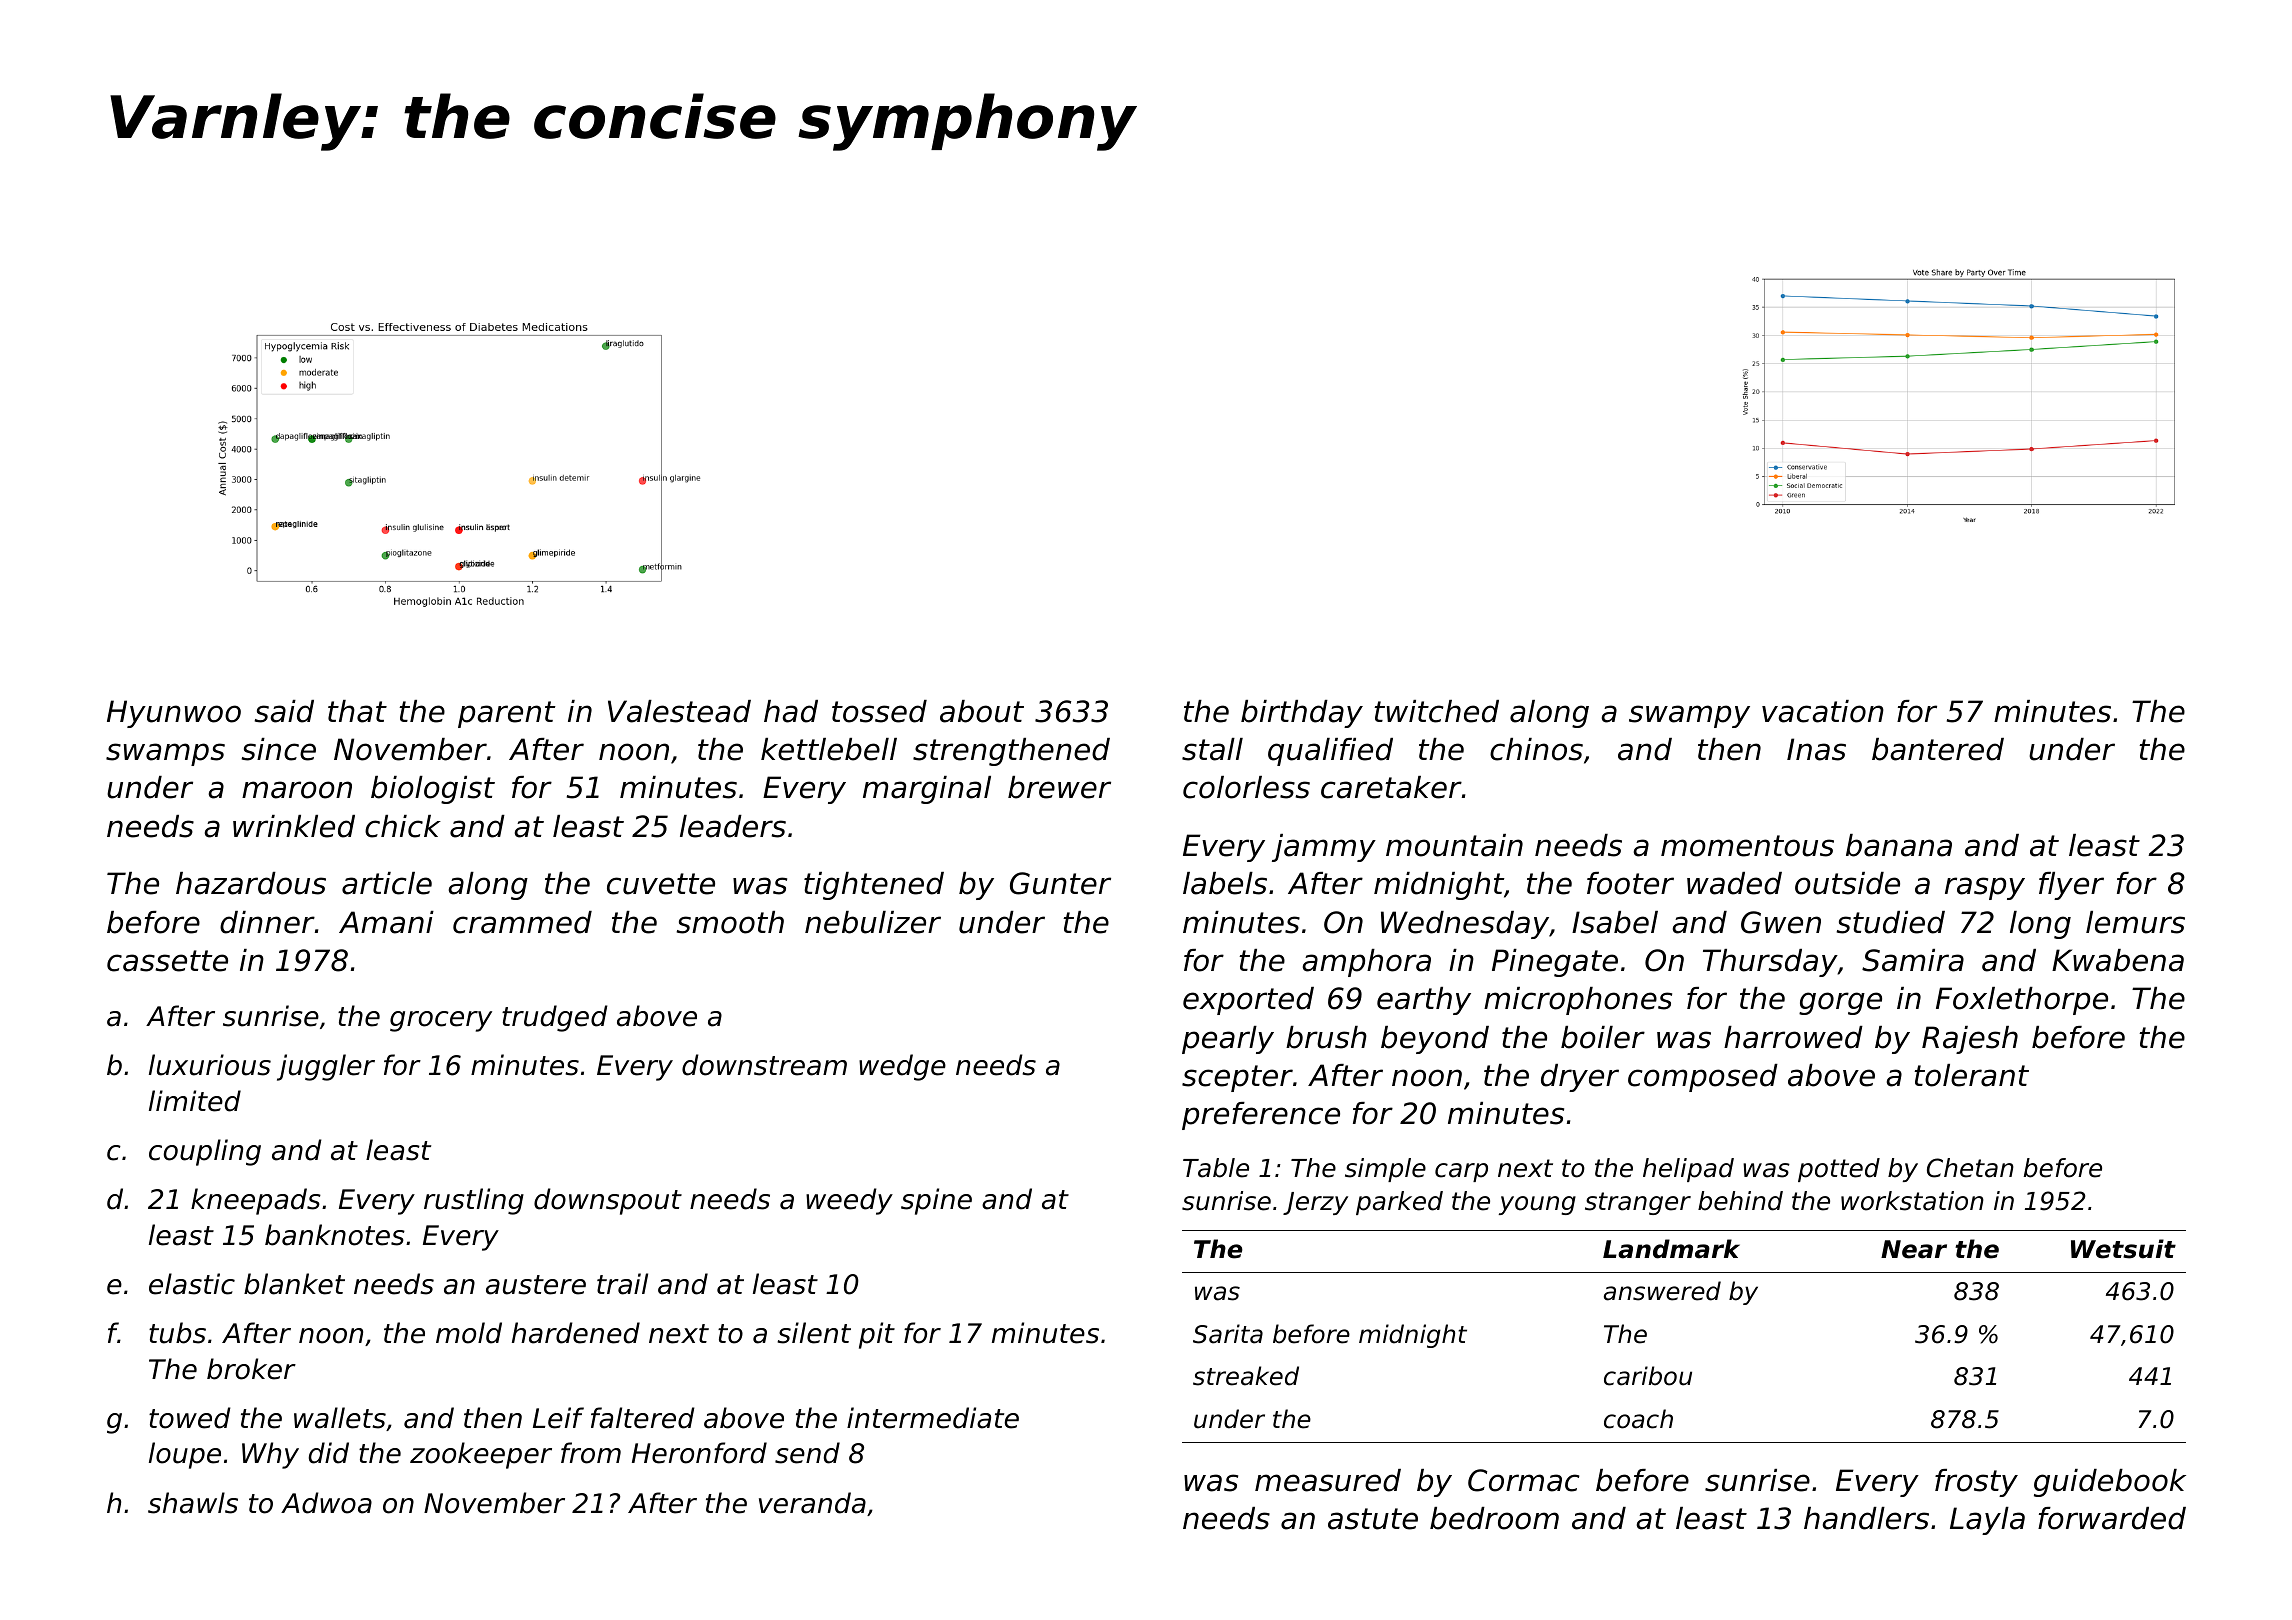 Image resolution: width=2292 pixels, height=1620 pixels. What do you see at coordinates (1840, 1003) in the image?
I see `gorge` at bounding box center [1840, 1003].
